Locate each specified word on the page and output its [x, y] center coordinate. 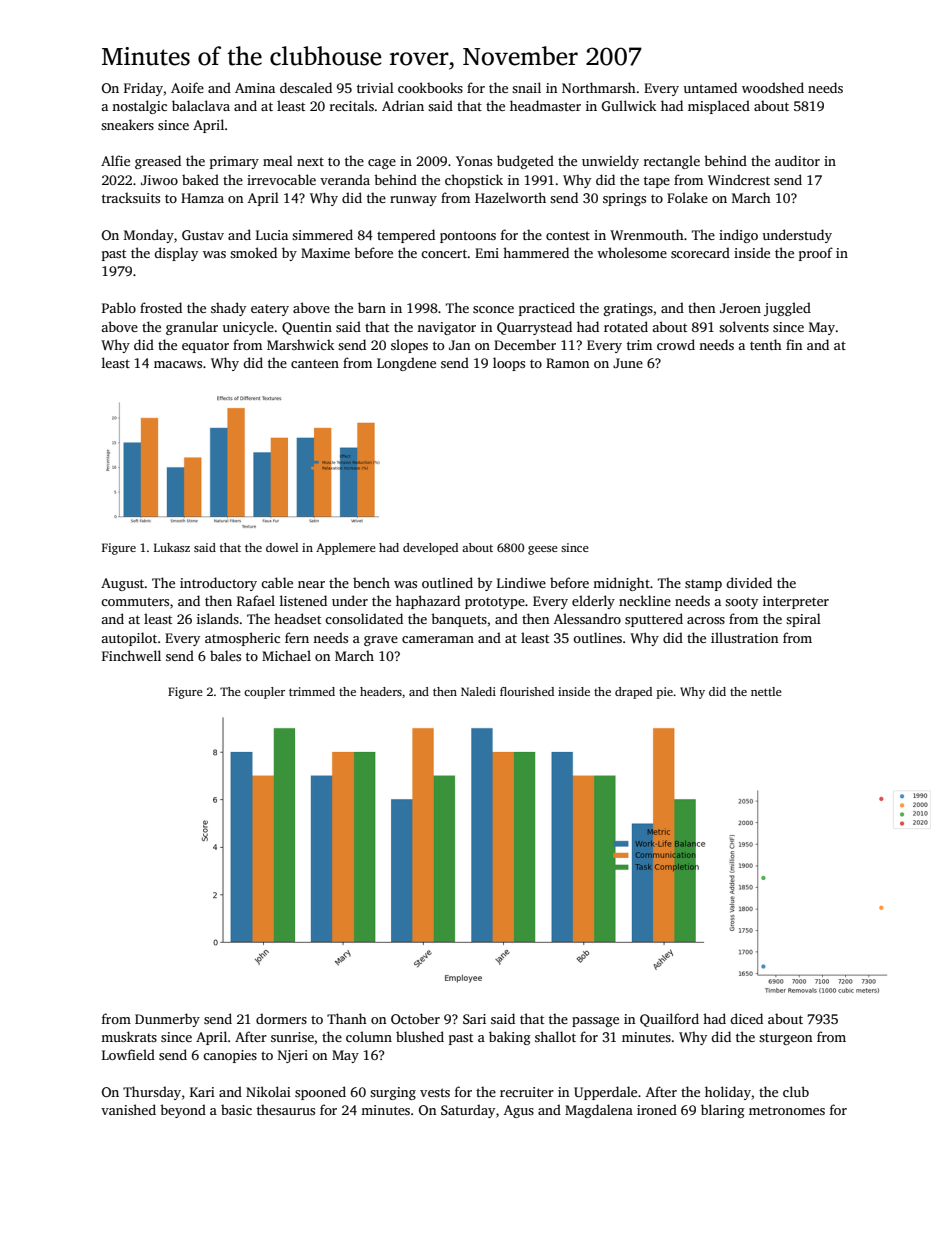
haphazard [428, 602]
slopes [409, 346]
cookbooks [430, 87]
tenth [766, 344]
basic [236, 1109]
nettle [766, 691]
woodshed [773, 87]
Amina [255, 88]
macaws [178, 364]
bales [225, 655]
